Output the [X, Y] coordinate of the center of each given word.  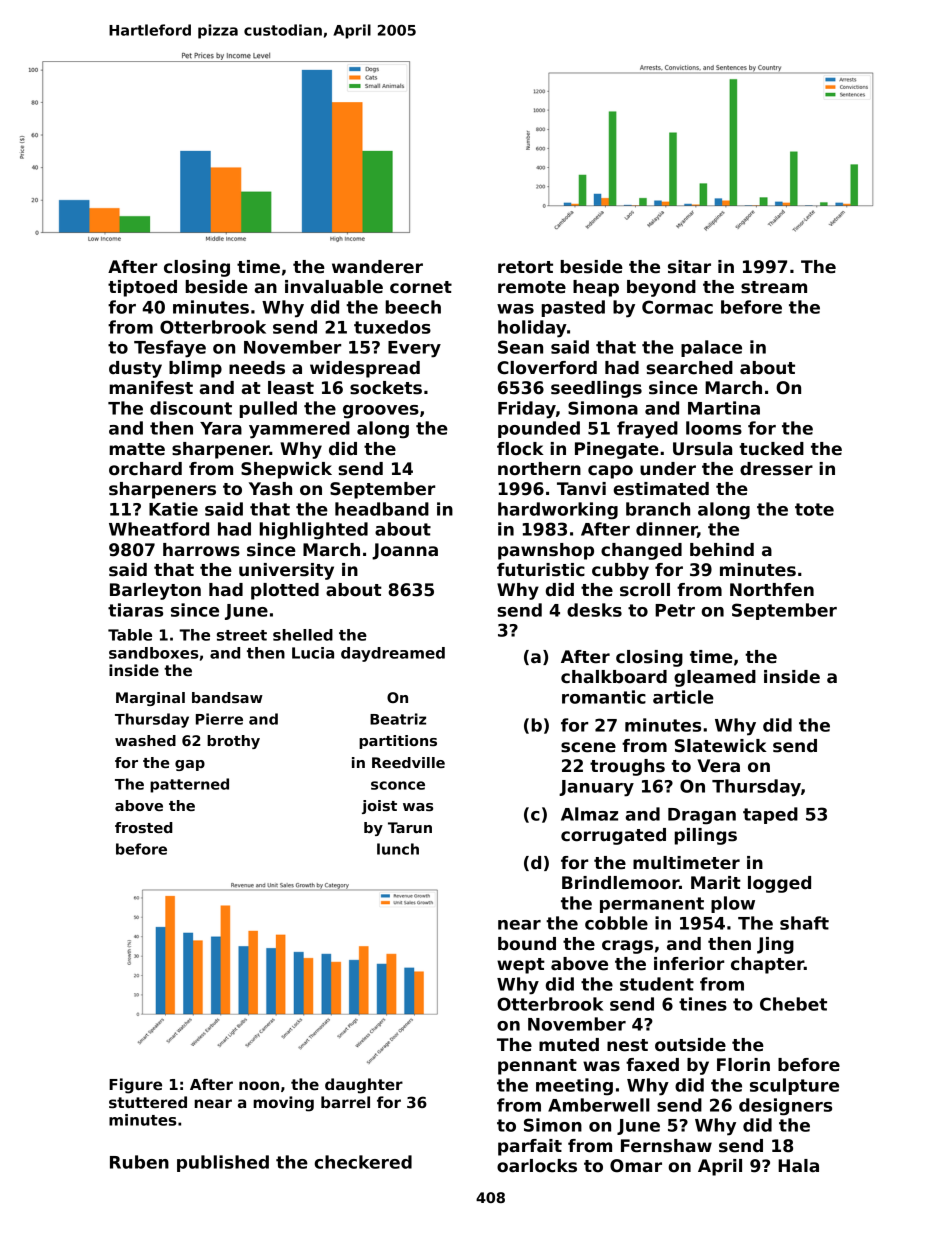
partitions [398, 742]
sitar [689, 267]
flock [520, 449]
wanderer [377, 267]
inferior [689, 964]
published [223, 1163]
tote [814, 509]
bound [527, 944]
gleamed [715, 678]
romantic [604, 697]
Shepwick [286, 470]
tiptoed [142, 288]
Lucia [313, 653]
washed [145, 740]
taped [770, 815]
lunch [398, 849]
